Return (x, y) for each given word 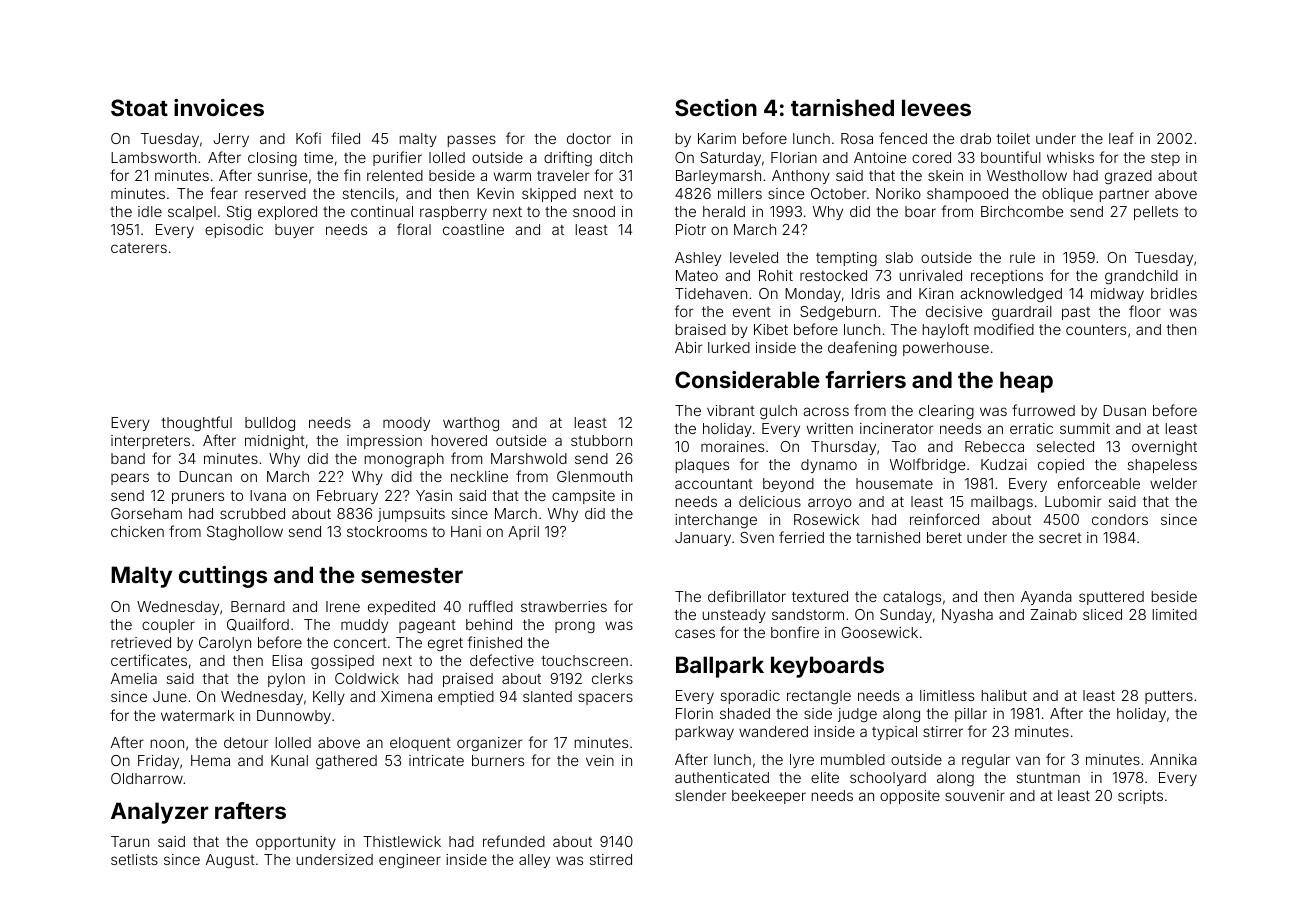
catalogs (912, 598)
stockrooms (387, 531)
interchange (716, 521)
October (838, 193)
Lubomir (1073, 501)
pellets (1156, 213)
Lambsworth (153, 157)
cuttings (223, 577)
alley (534, 861)
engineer (410, 861)
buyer (294, 231)
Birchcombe (1022, 211)
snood (594, 211)
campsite (583, 497)
